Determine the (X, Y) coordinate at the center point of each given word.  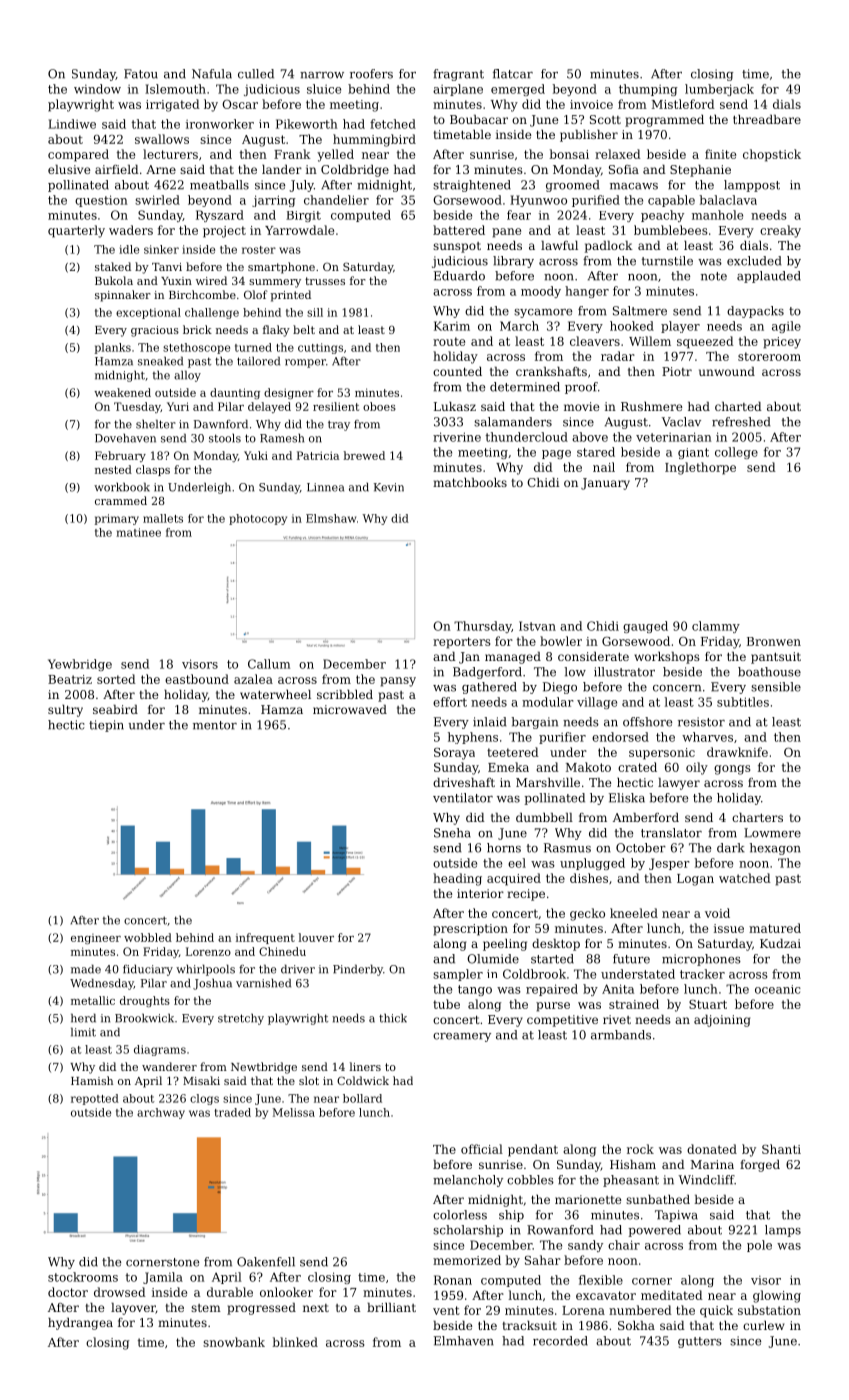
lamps (783, 1231)
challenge (212, 313)
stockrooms (83, 1277)
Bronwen (774, 641)
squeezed (705, 342)
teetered (513, 752)
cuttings (320, 348)
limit (83, 1032)
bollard (362, 1098)
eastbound (197, 679)
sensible (776, 687)
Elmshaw (331, 518)
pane (506, 233)
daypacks (755, 312)
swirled (157, 200)
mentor (215, 725)
